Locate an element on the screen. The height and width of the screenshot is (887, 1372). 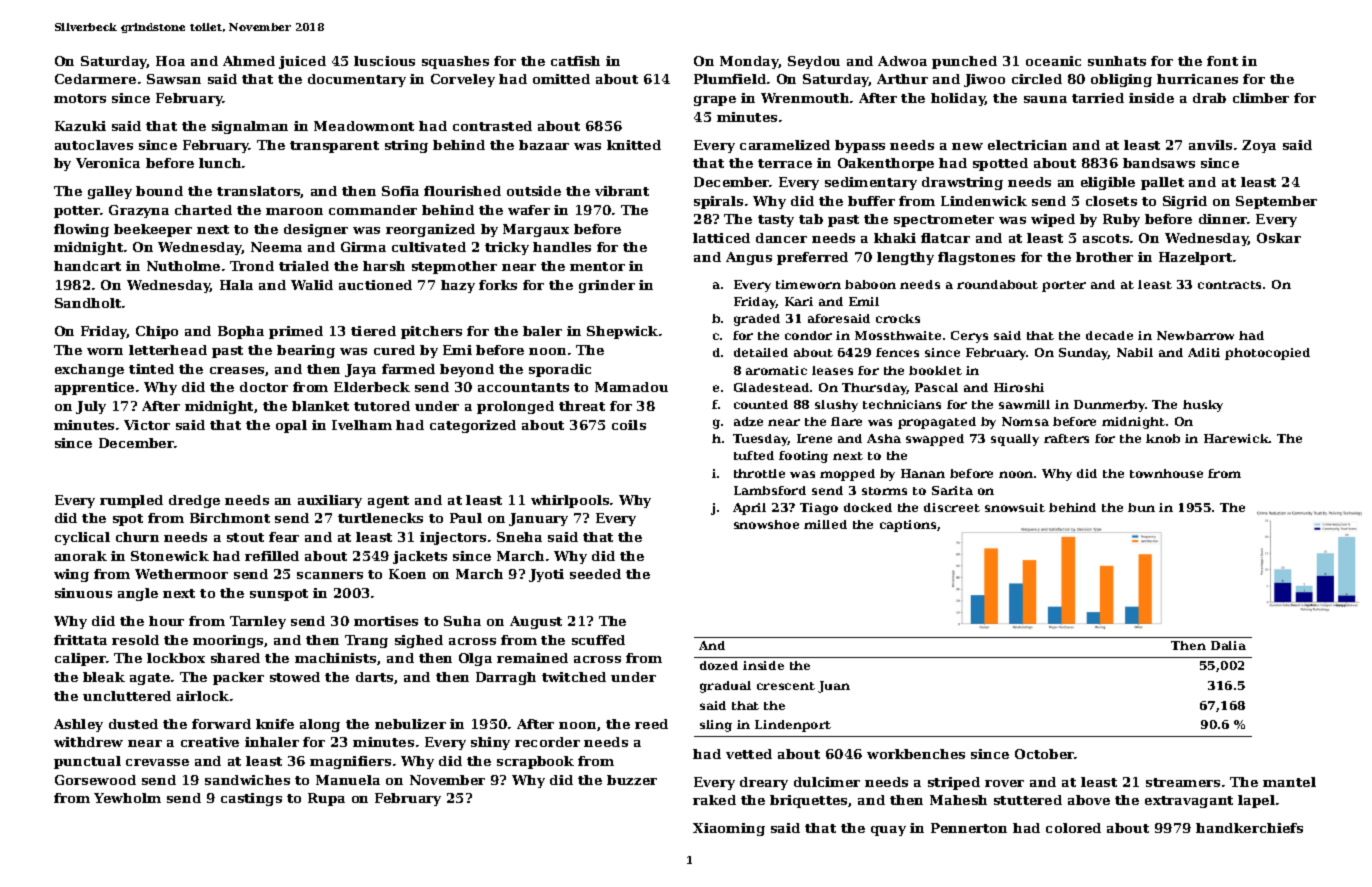
Sandholt is located at coordinates (88, 303).
